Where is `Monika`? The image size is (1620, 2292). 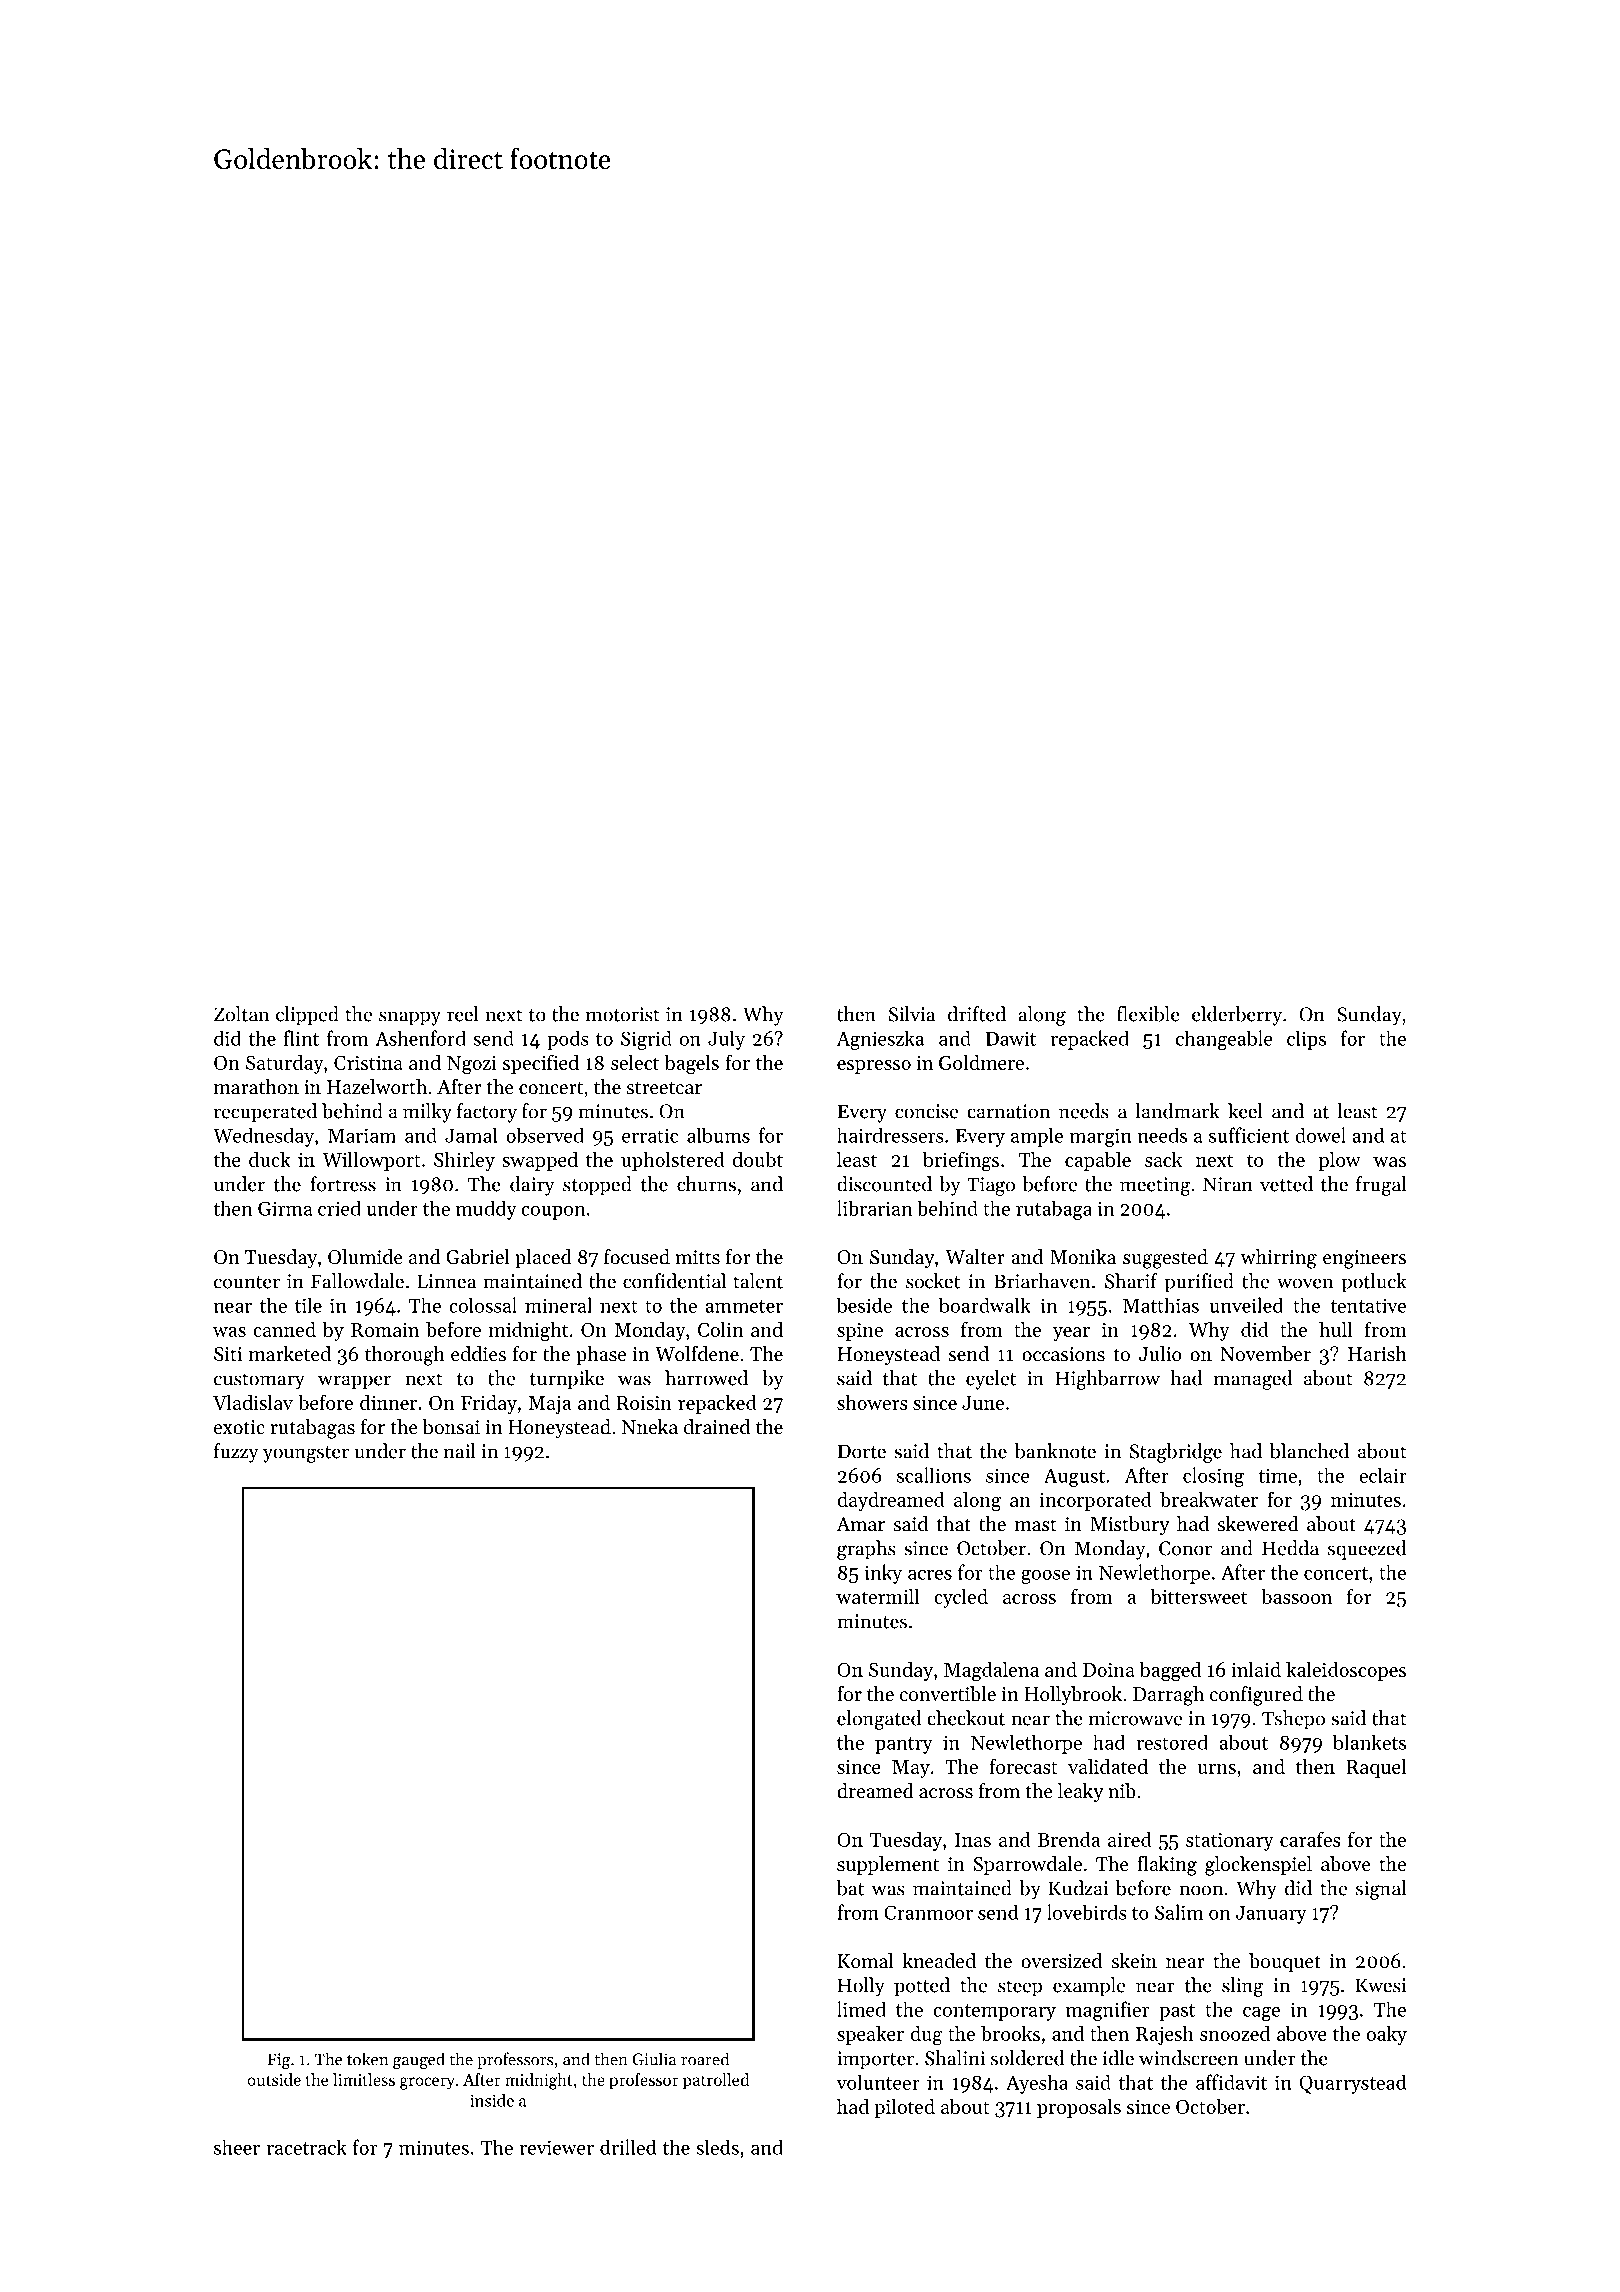
Monika is located at coordinates (1083, 1256).
